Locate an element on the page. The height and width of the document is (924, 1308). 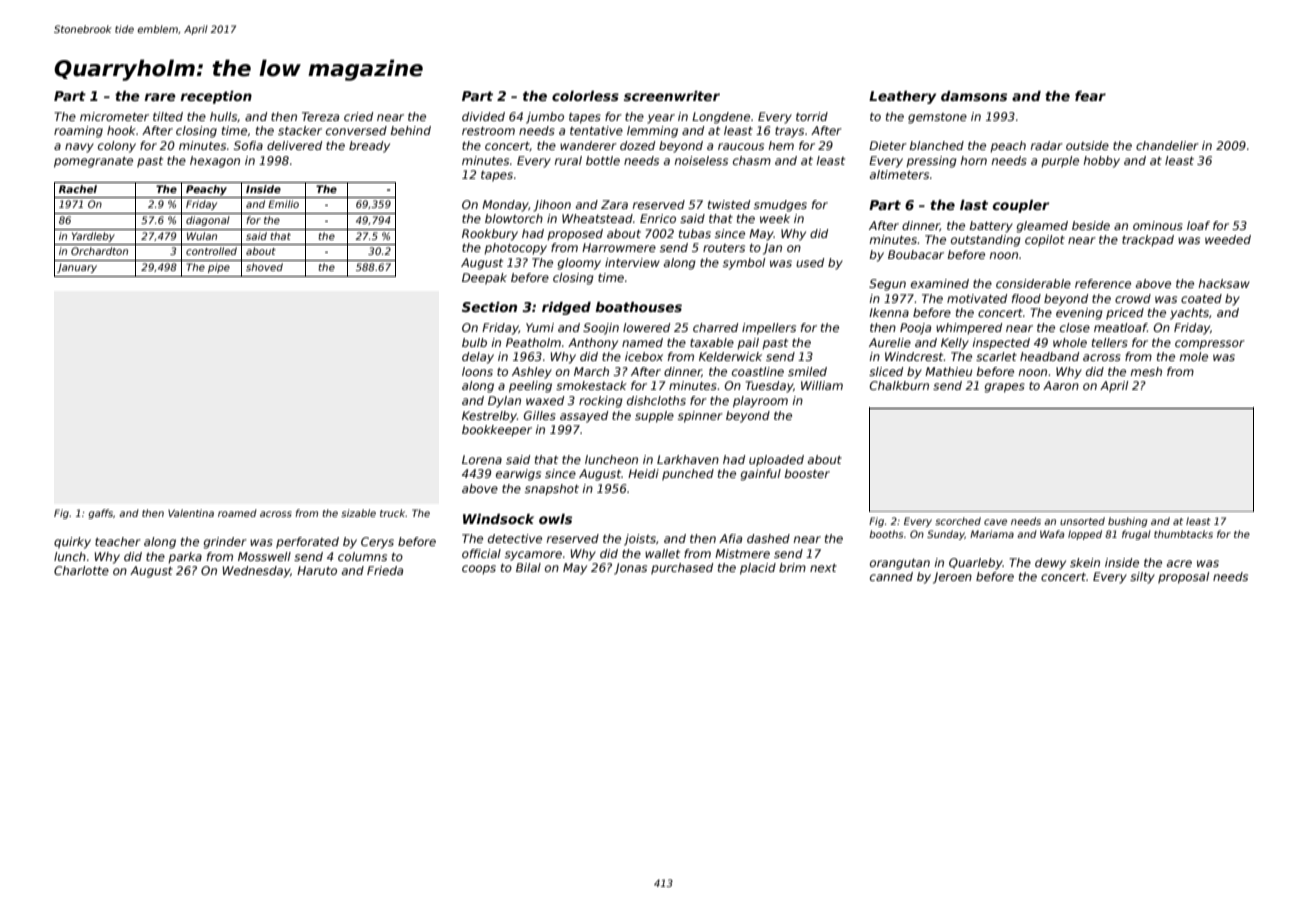
detective is located at coordinates (515, 538).
